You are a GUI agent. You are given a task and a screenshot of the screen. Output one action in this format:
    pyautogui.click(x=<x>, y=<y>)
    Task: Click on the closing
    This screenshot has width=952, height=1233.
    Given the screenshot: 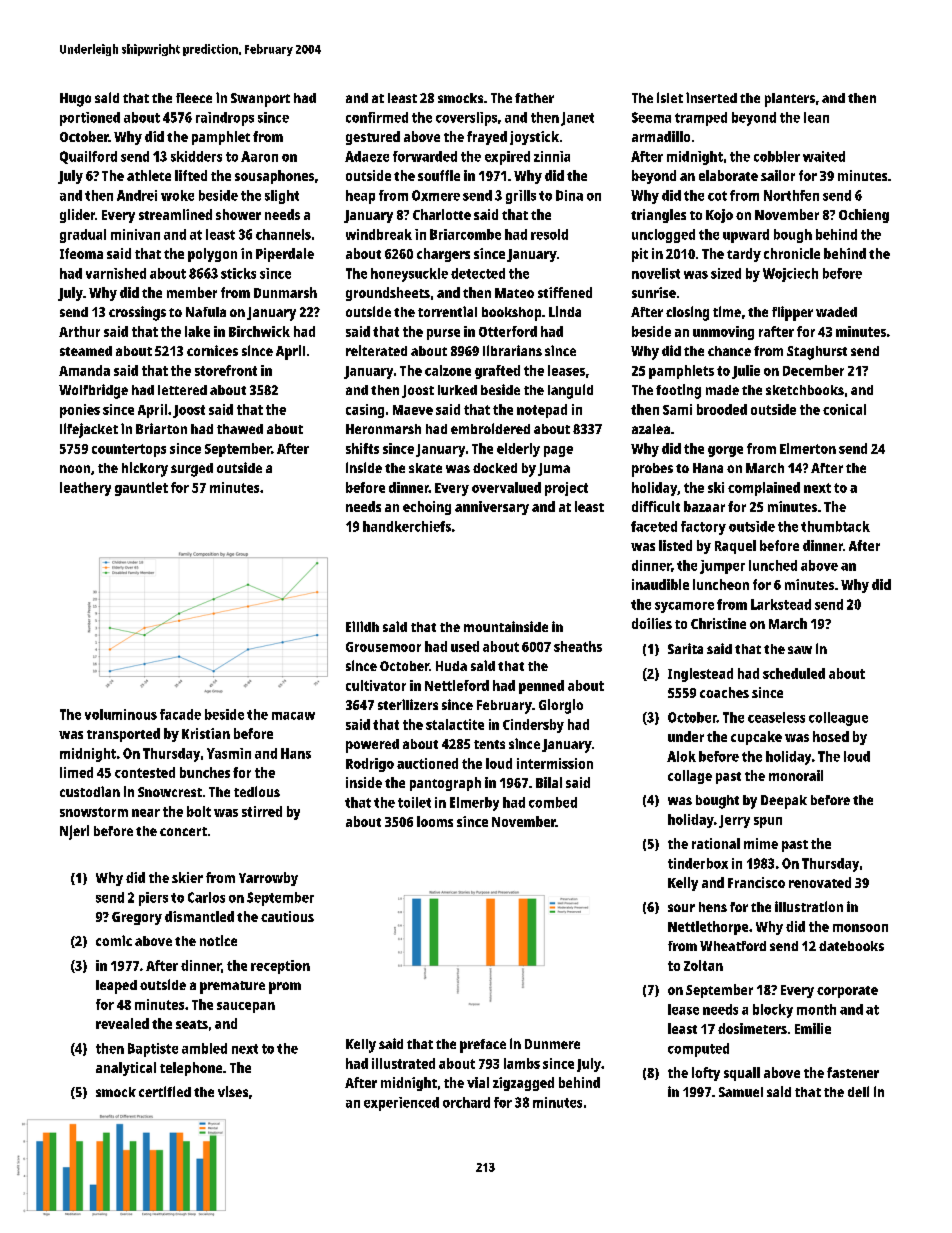 What is the action you would take?
    pyautogui.click(x=687, y=313)
